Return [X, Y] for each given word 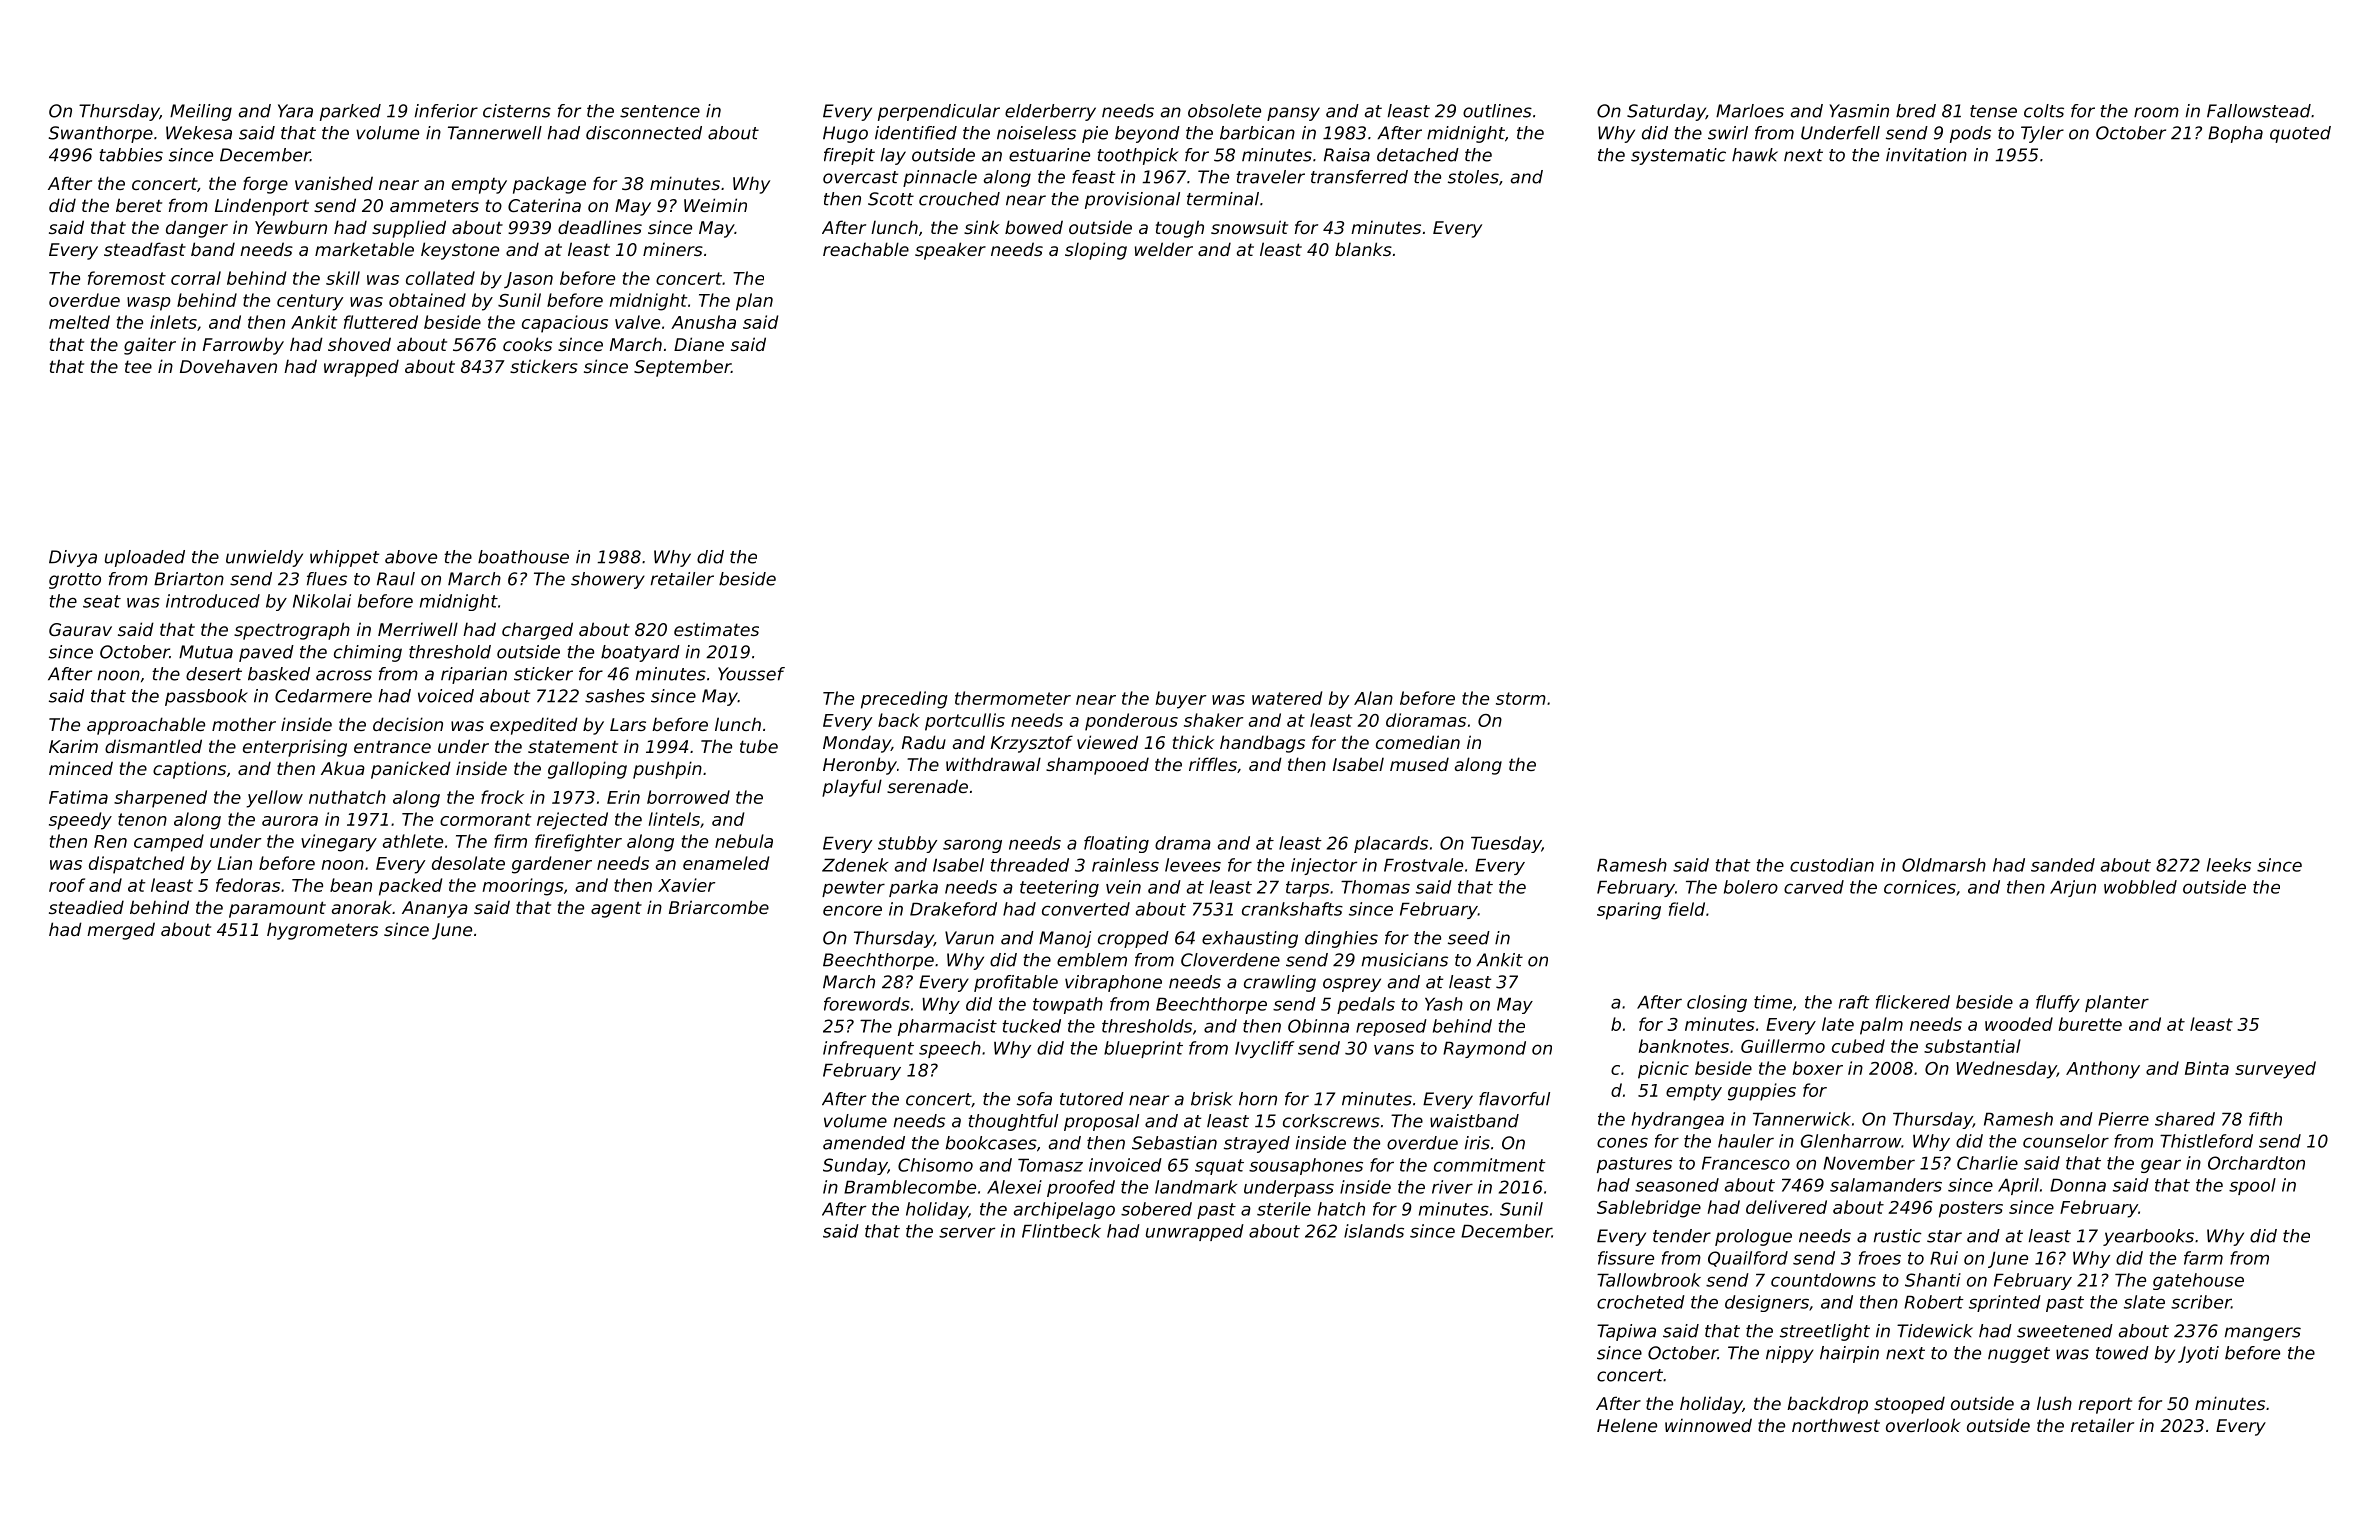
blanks [1363, 249]
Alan [1373, 698]
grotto [75, 581]
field [1687, 909]
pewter [853, 889]
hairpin [1849, 1354]
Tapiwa [1626, 1332]
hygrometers [322, 931]
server [967, 1232]
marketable [364, 249]
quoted [2300, 134]
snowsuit [1249, 227]
